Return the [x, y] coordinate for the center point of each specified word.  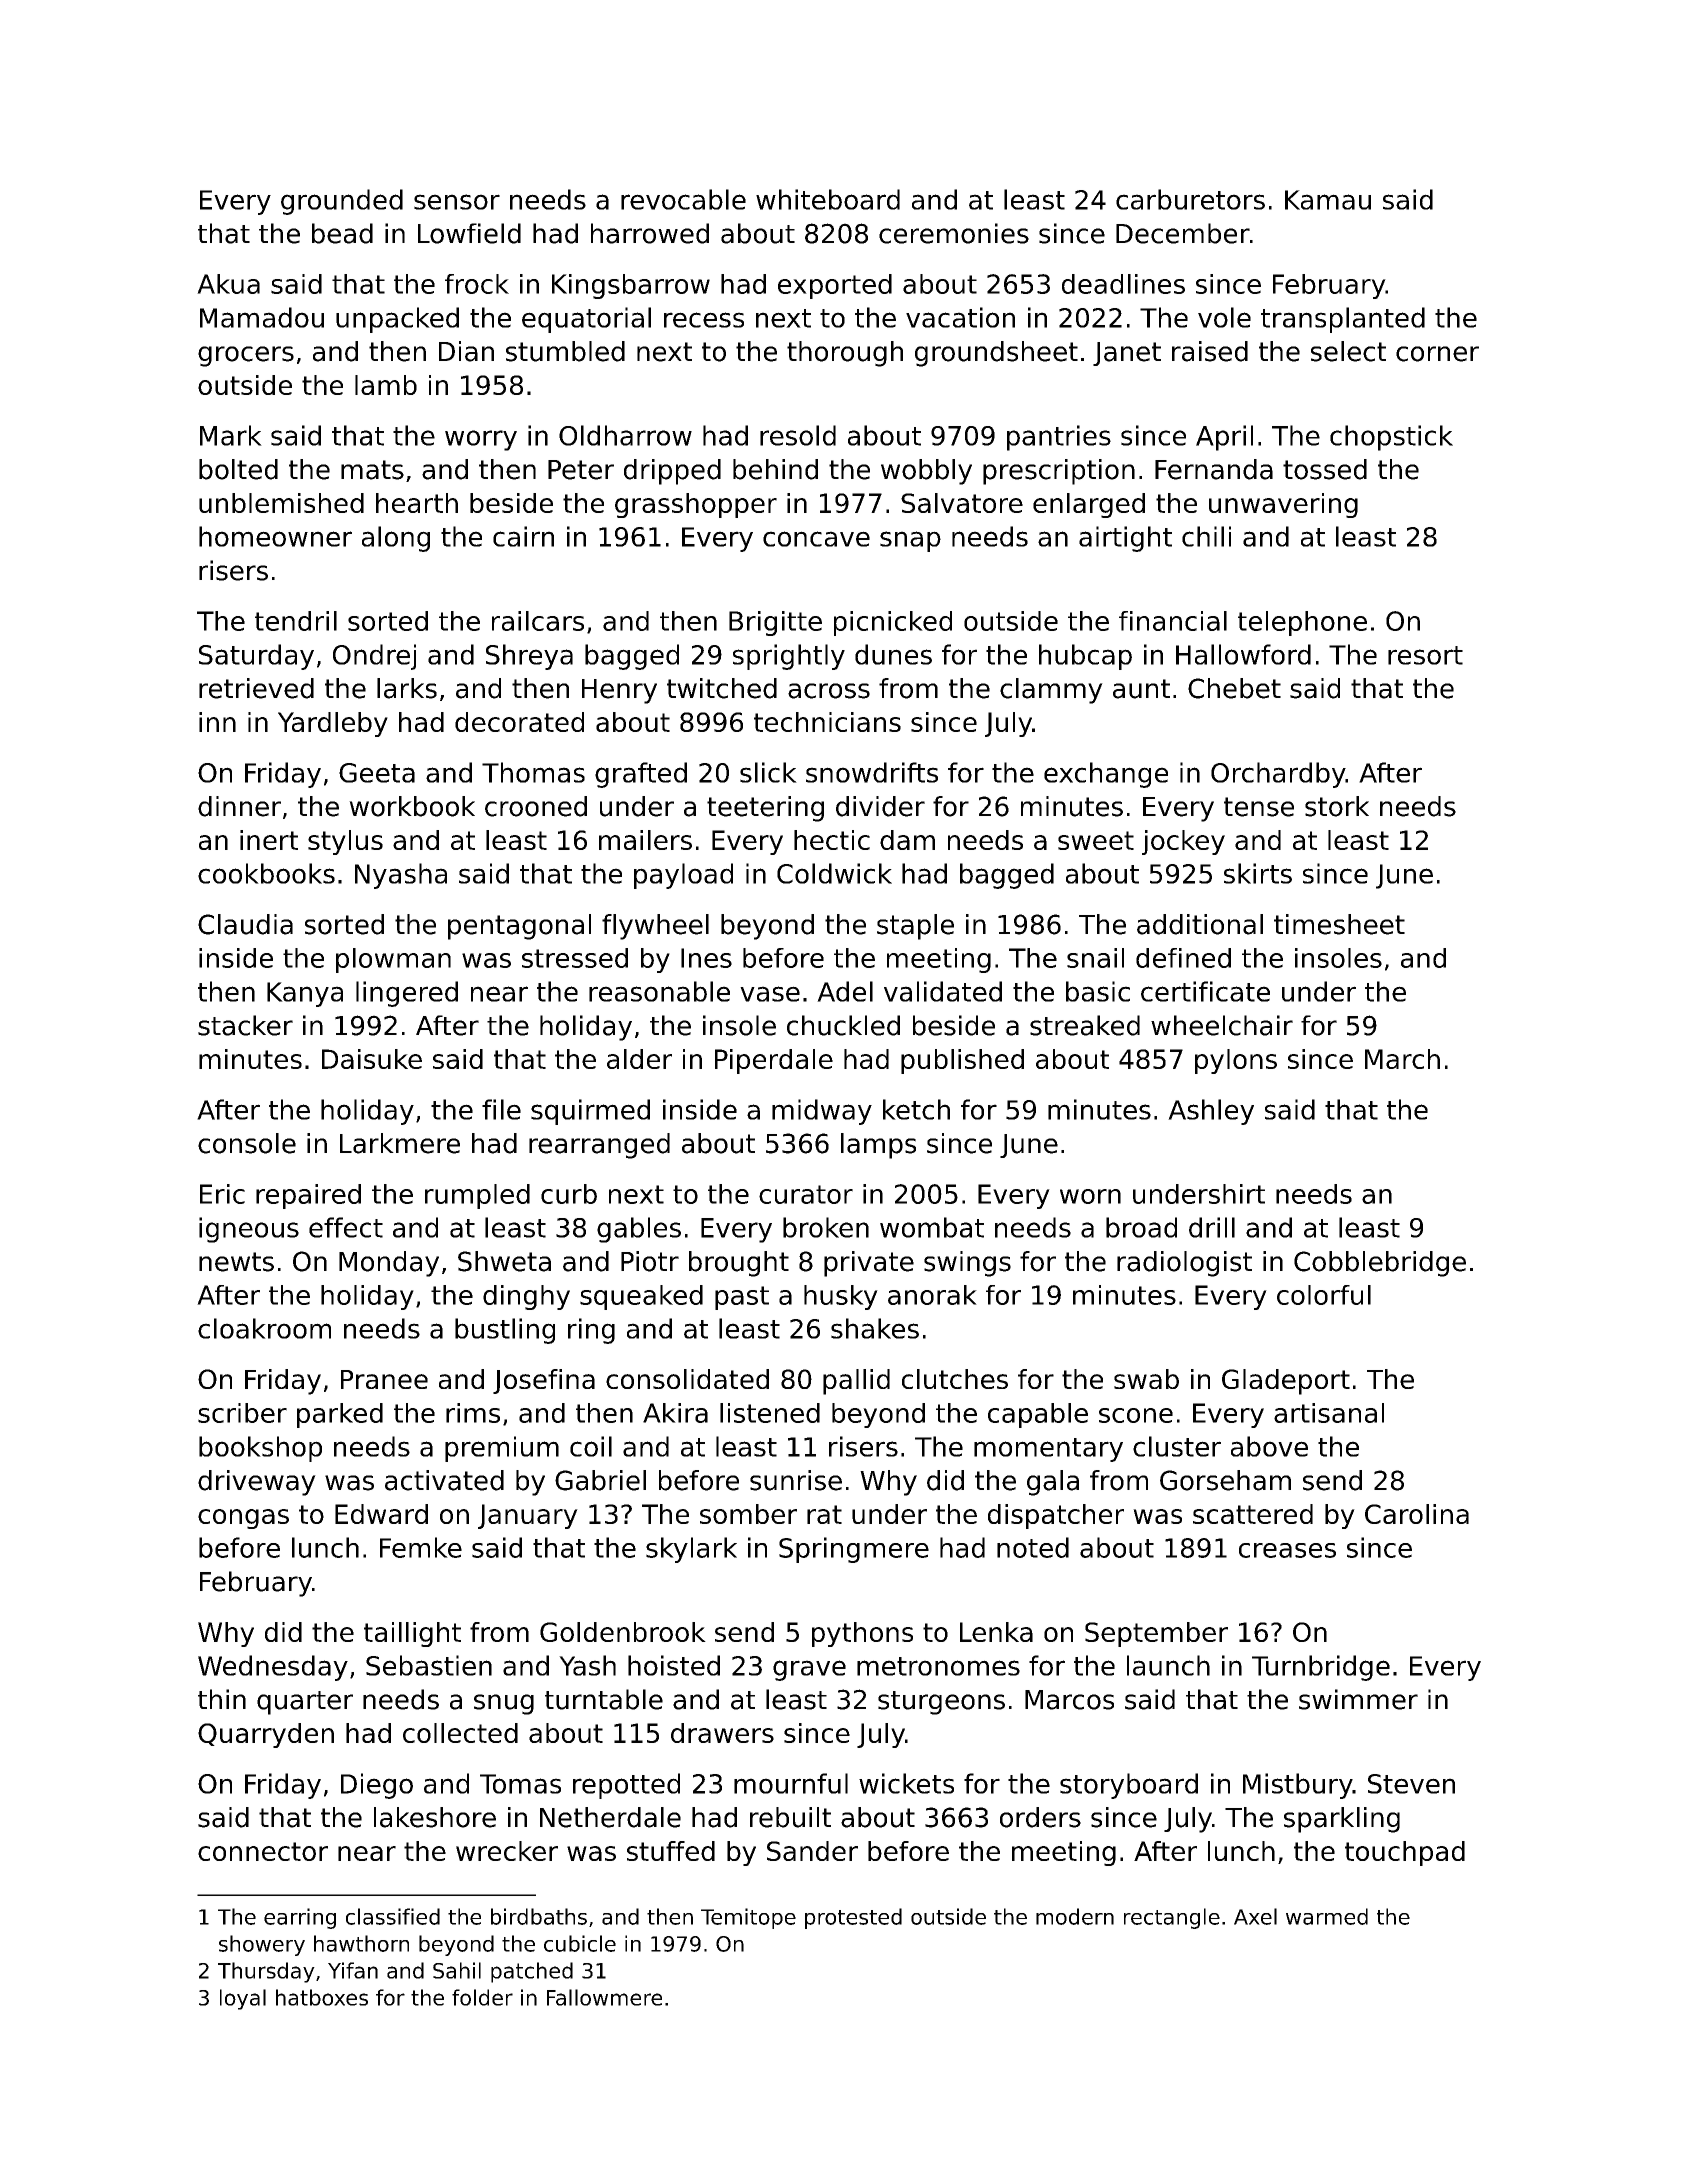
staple [915, 927]
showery [262, 1945]
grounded [342, 202]
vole [1224, 317]
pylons [1236, 1061]
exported [835, 286]
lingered [407, 994]
